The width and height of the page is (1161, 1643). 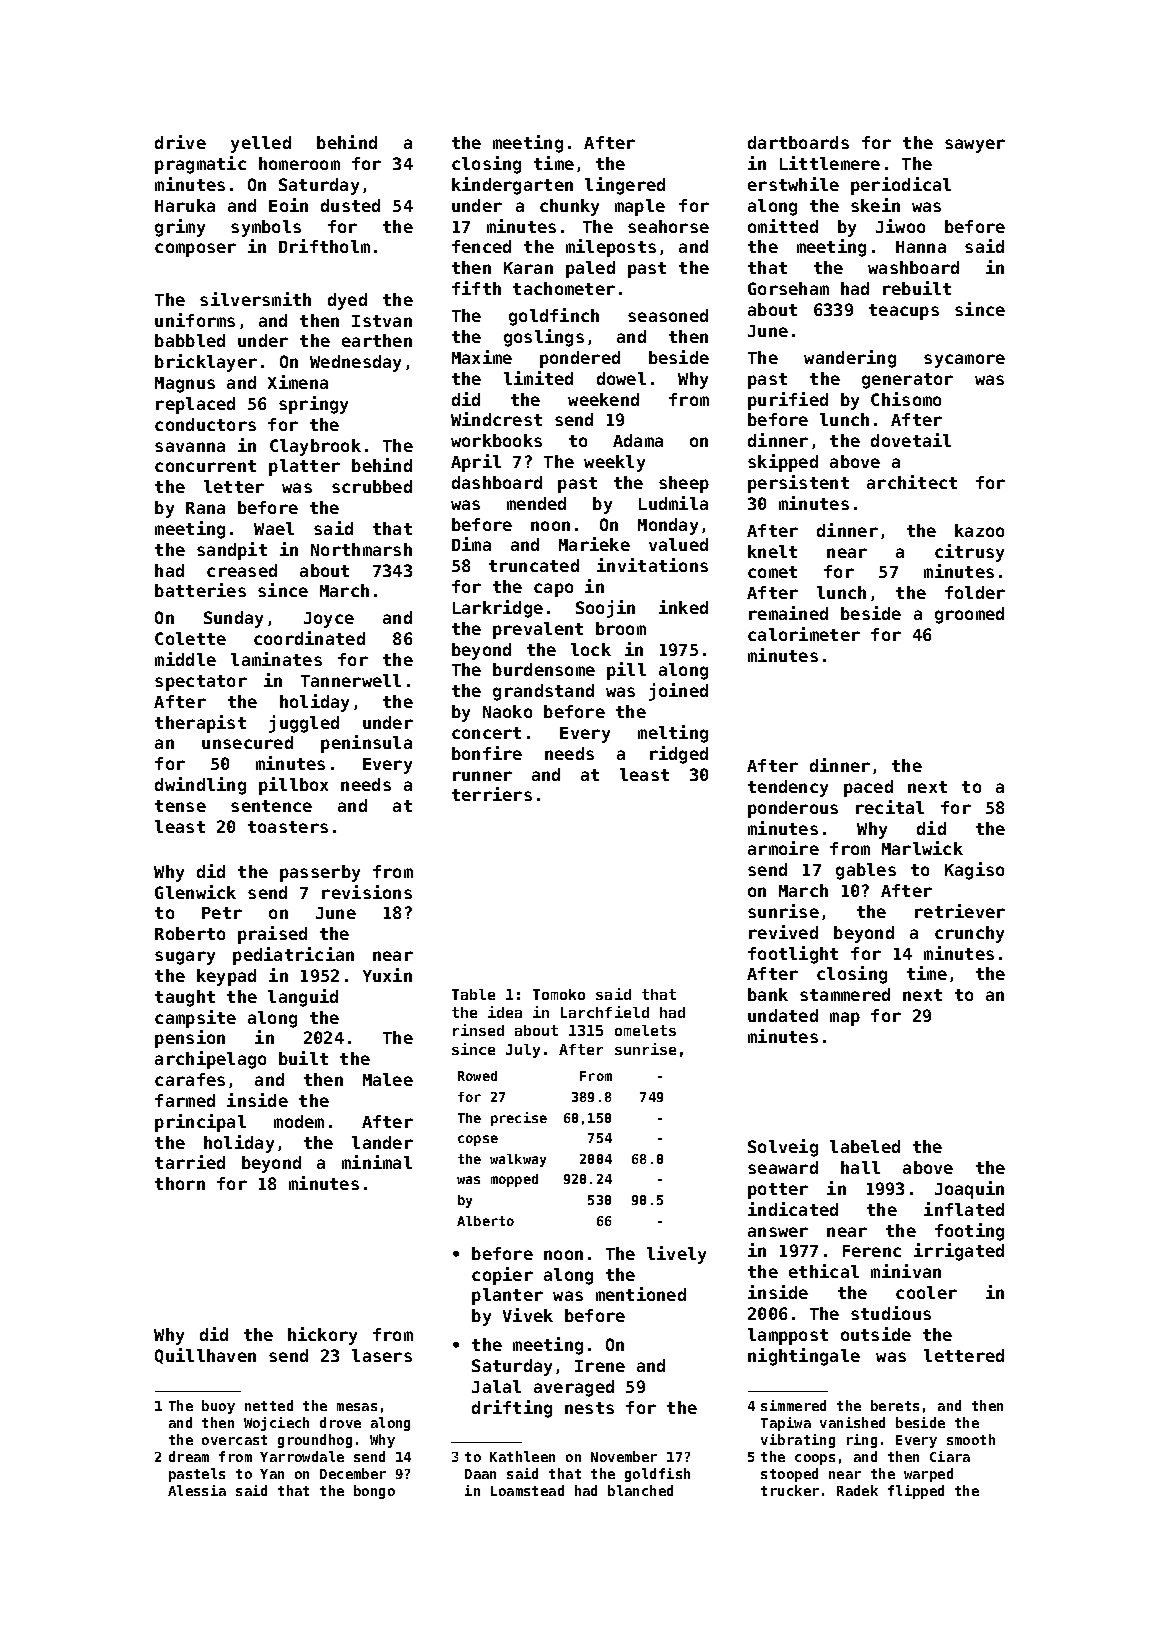 What do you see at coordinates (788, 288) in the page?
I see `Gorseham` at bounding box center [788, 288].
